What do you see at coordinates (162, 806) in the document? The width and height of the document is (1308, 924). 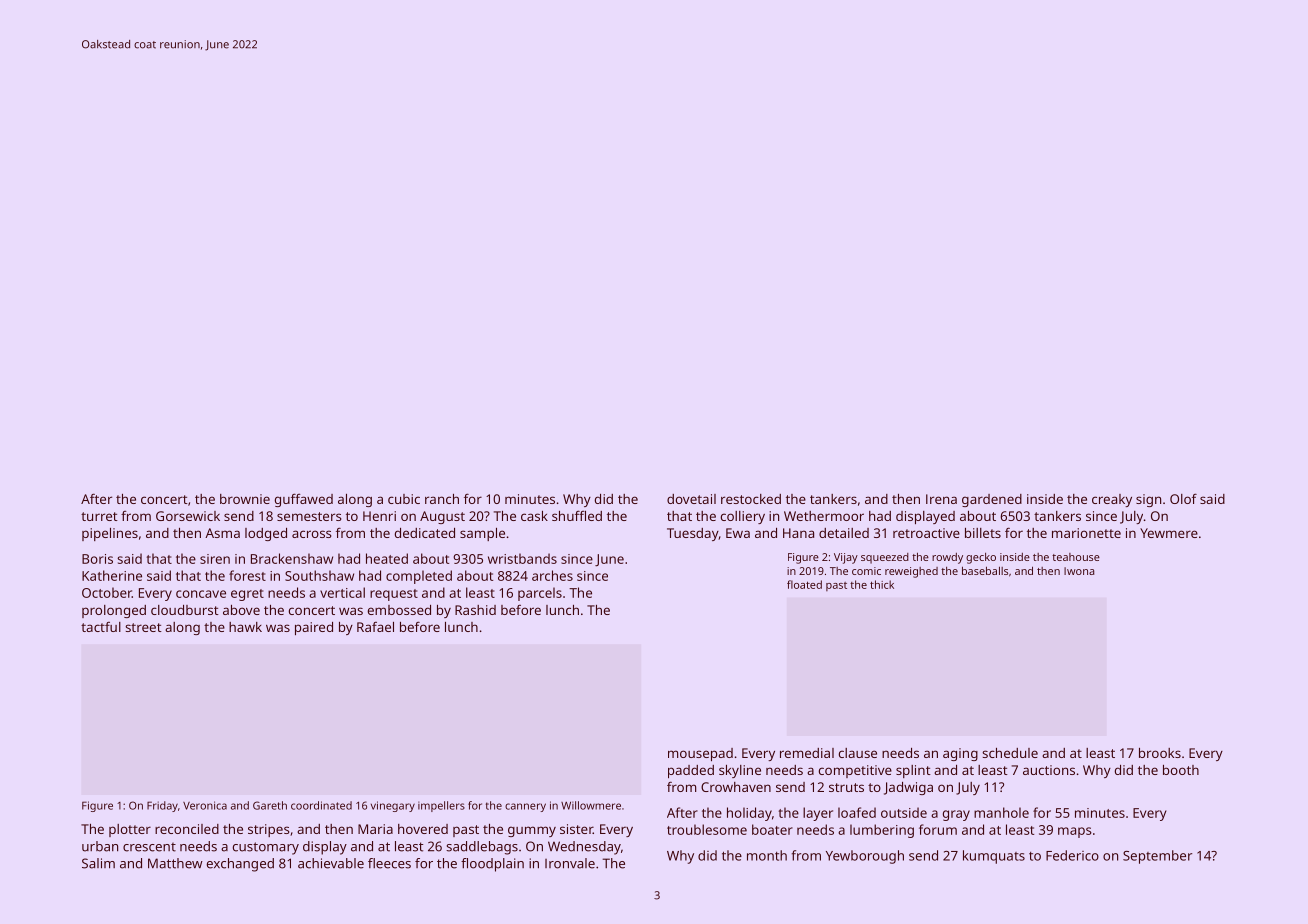 I see `Friday` at bounding box center [162, 806].
